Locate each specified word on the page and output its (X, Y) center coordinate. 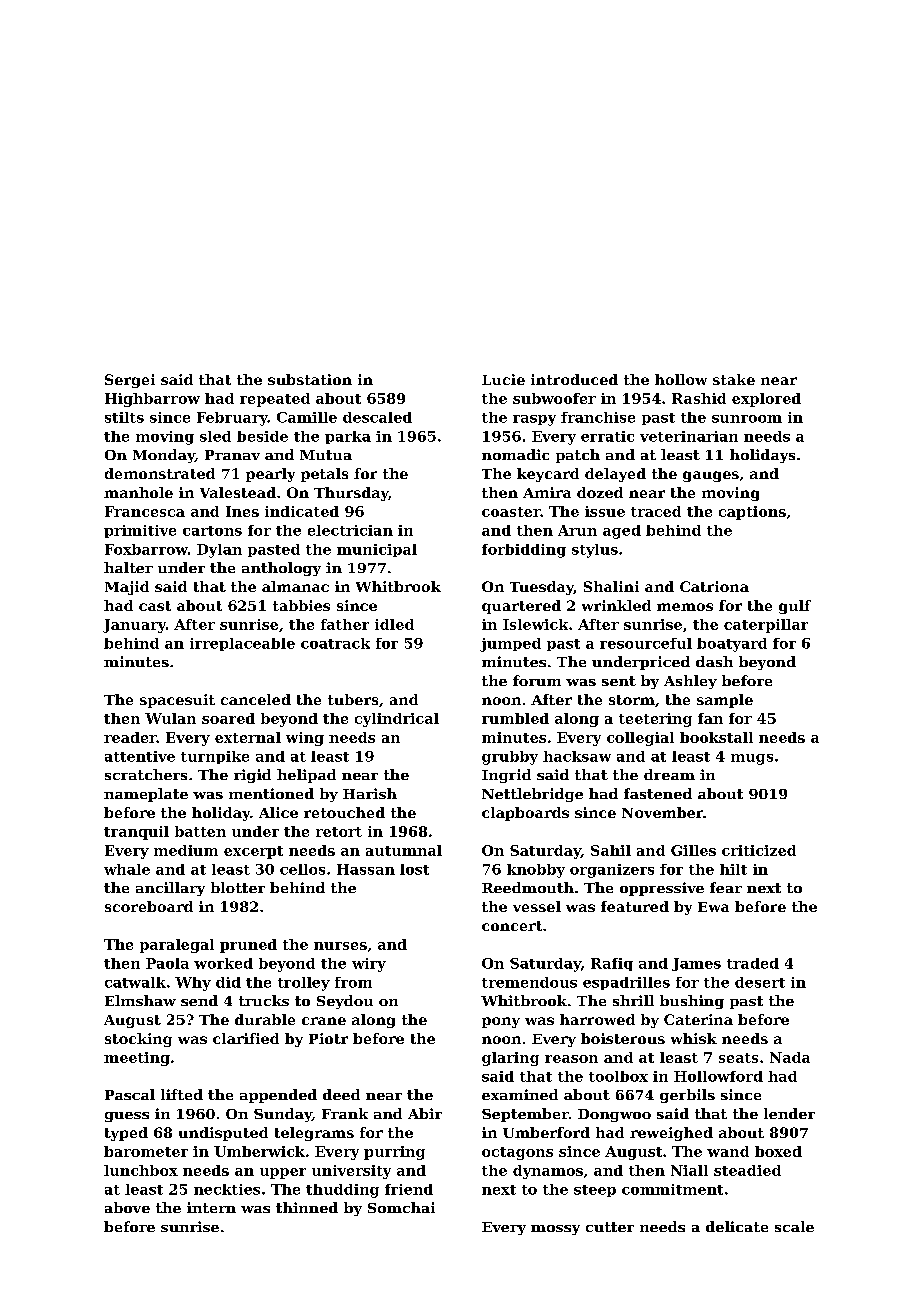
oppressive (662, 889)
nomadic (515, 454)
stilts (124, 417)
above (127, 1207)
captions (752, 513)
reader (130, 737)
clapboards (525, 814)
